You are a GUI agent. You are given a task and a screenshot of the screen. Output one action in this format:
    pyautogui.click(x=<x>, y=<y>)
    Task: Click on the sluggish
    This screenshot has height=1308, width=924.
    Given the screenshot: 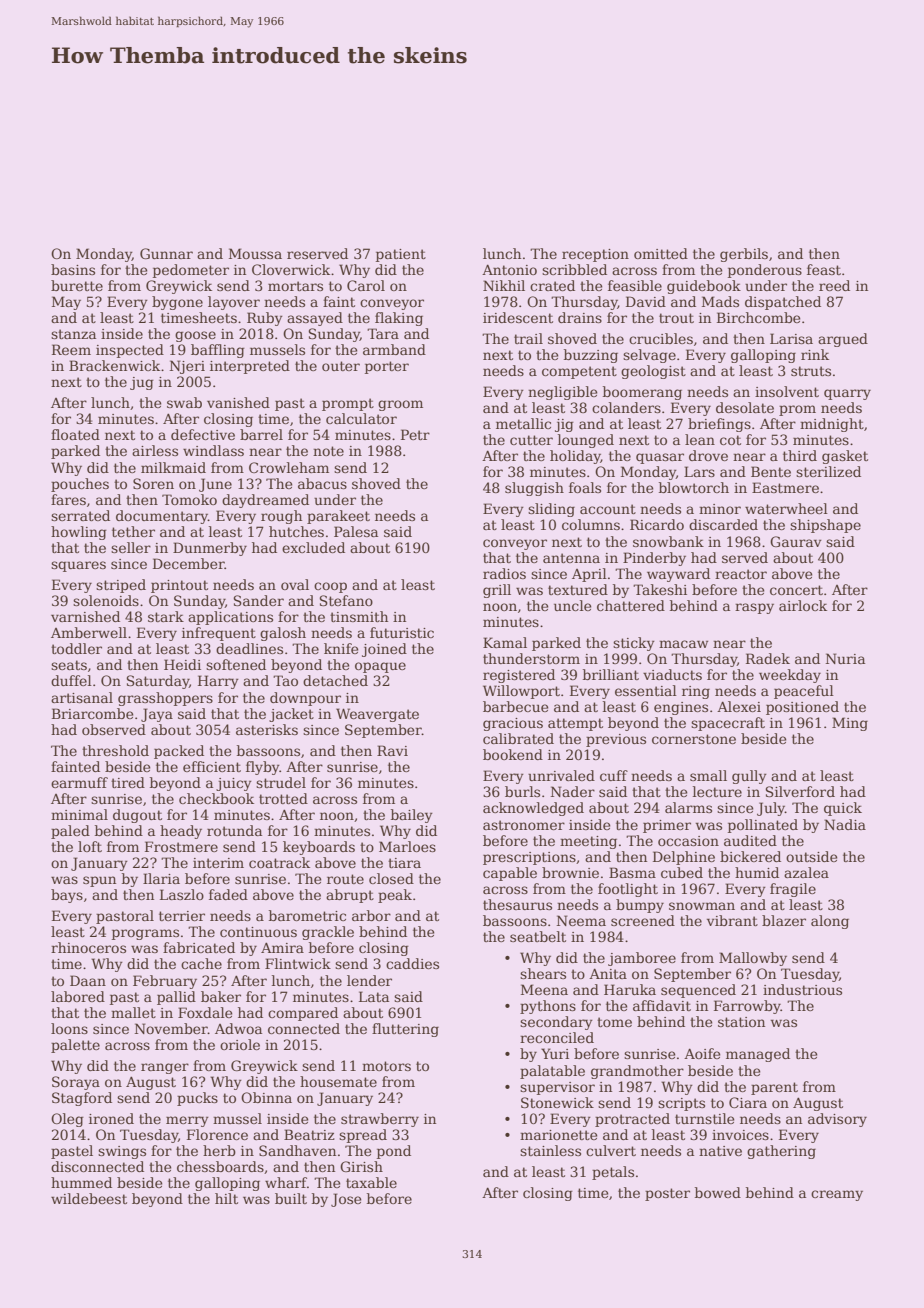 What is the action you would take?
    pyautogui.click(x=534, y=489)
